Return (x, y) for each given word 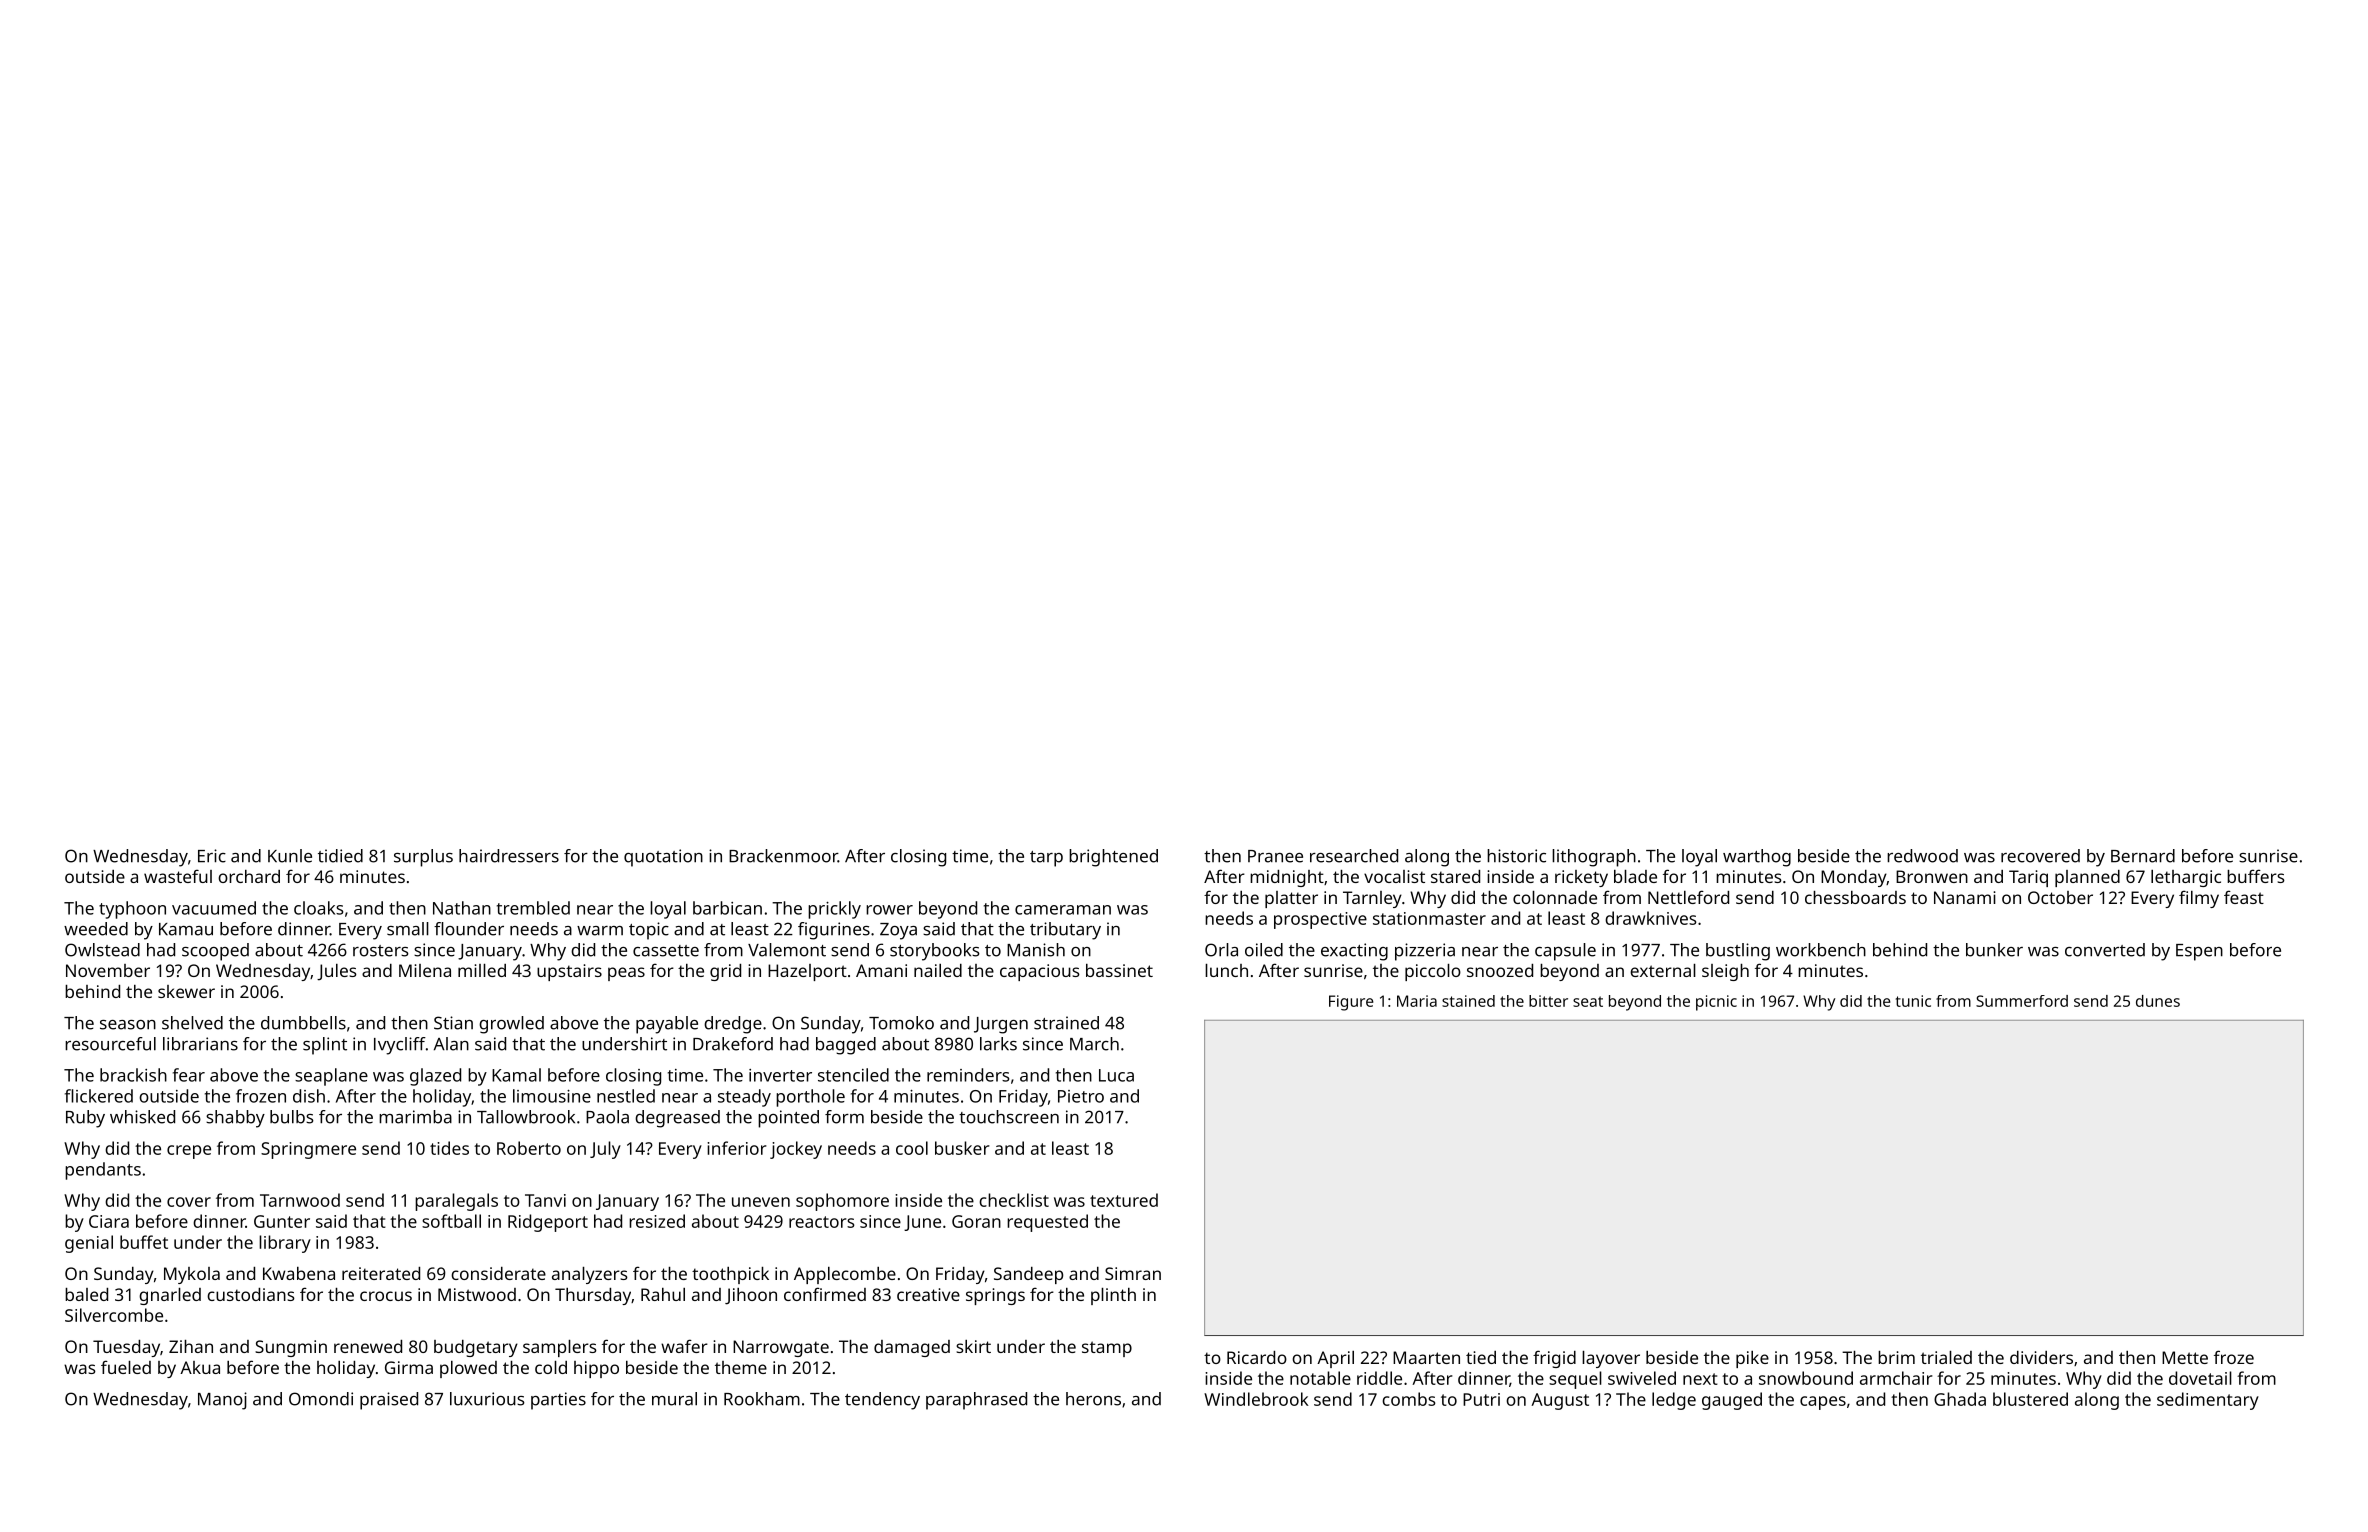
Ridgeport (548, 1223)
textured (1124, 1200)
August (1560, 1401)
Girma (409, 1367)
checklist (1014, 1200)
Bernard (2143, 856)
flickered (99, 1096)
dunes (2158, 1001)
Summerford (2022, 1001)
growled (511, 1025)
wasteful (178, 876)
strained (1066, 1023)
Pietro (1081, 1096)
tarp (1046, 859)
